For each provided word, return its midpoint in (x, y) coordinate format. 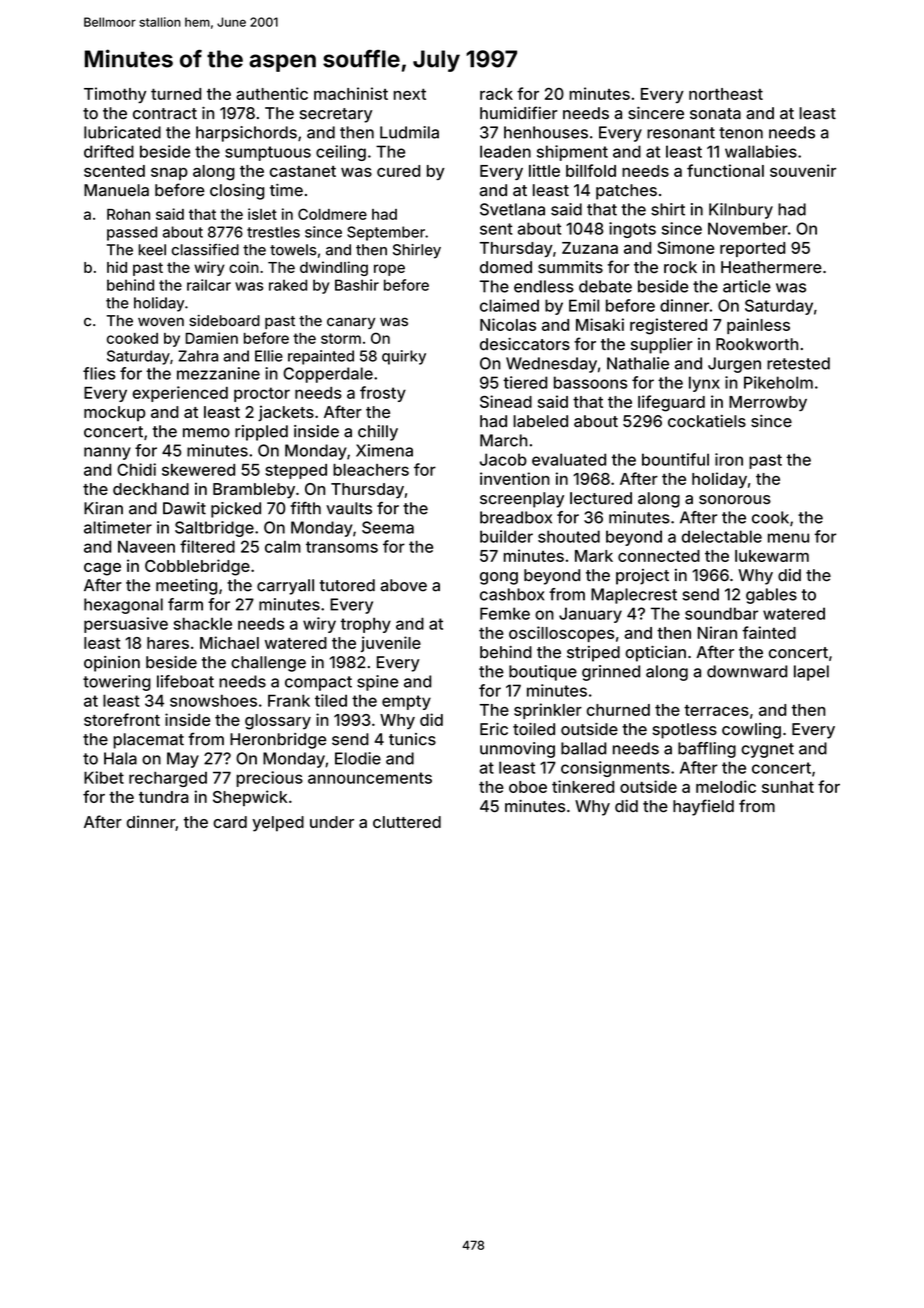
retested (798, 363)
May (183, 760)
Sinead (506, 401)
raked (288, 285)
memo (206, 433)
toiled (534, 729)
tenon (741, 133)
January (590, 615)
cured (398, 171)
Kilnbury (741, 211)
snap (169, 174)
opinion (112, 664)
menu (788, 538)
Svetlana (512, 209)
